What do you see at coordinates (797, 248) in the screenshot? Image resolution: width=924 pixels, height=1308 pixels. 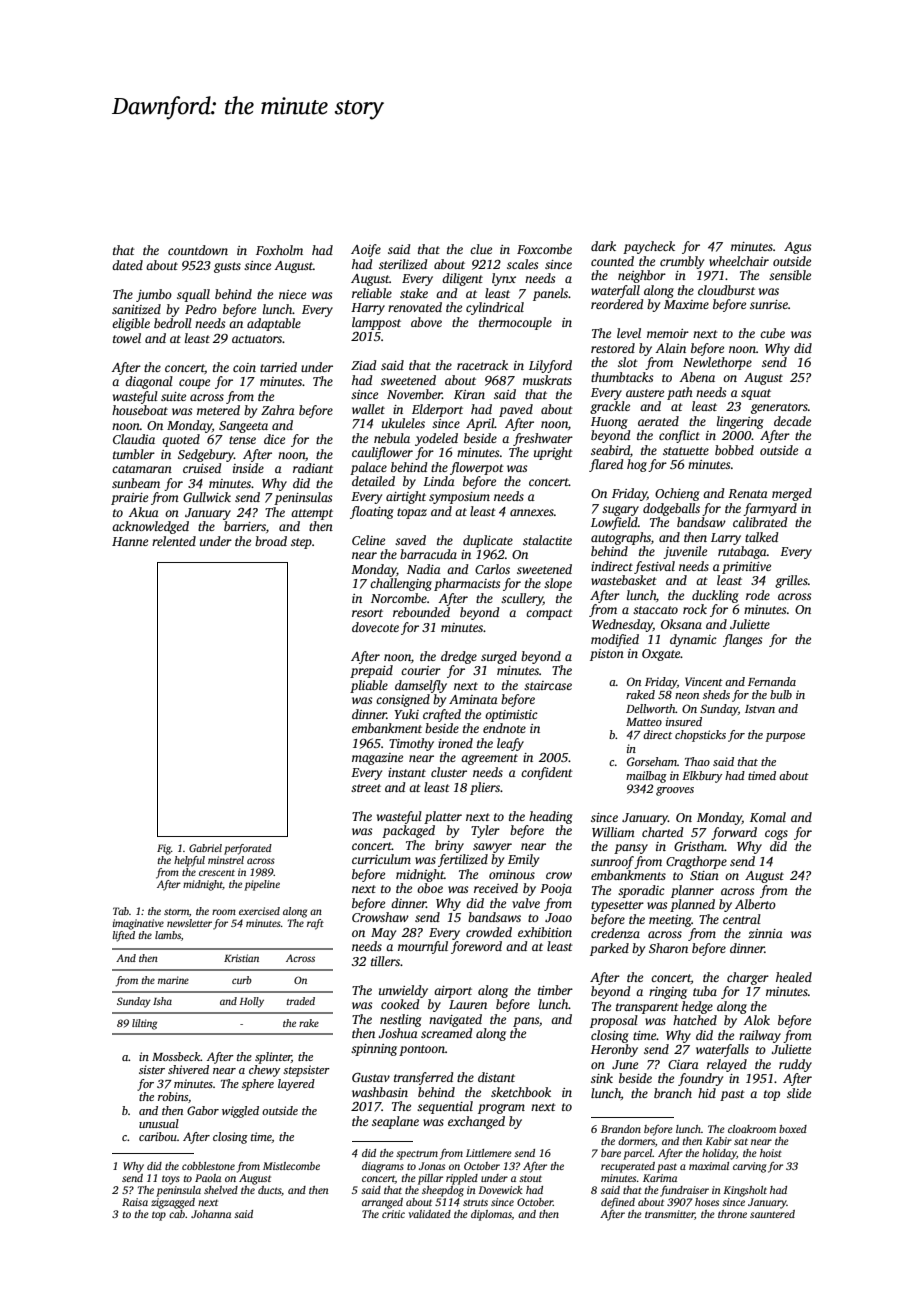 I see `Agus` at bounding box center [797, 248].
